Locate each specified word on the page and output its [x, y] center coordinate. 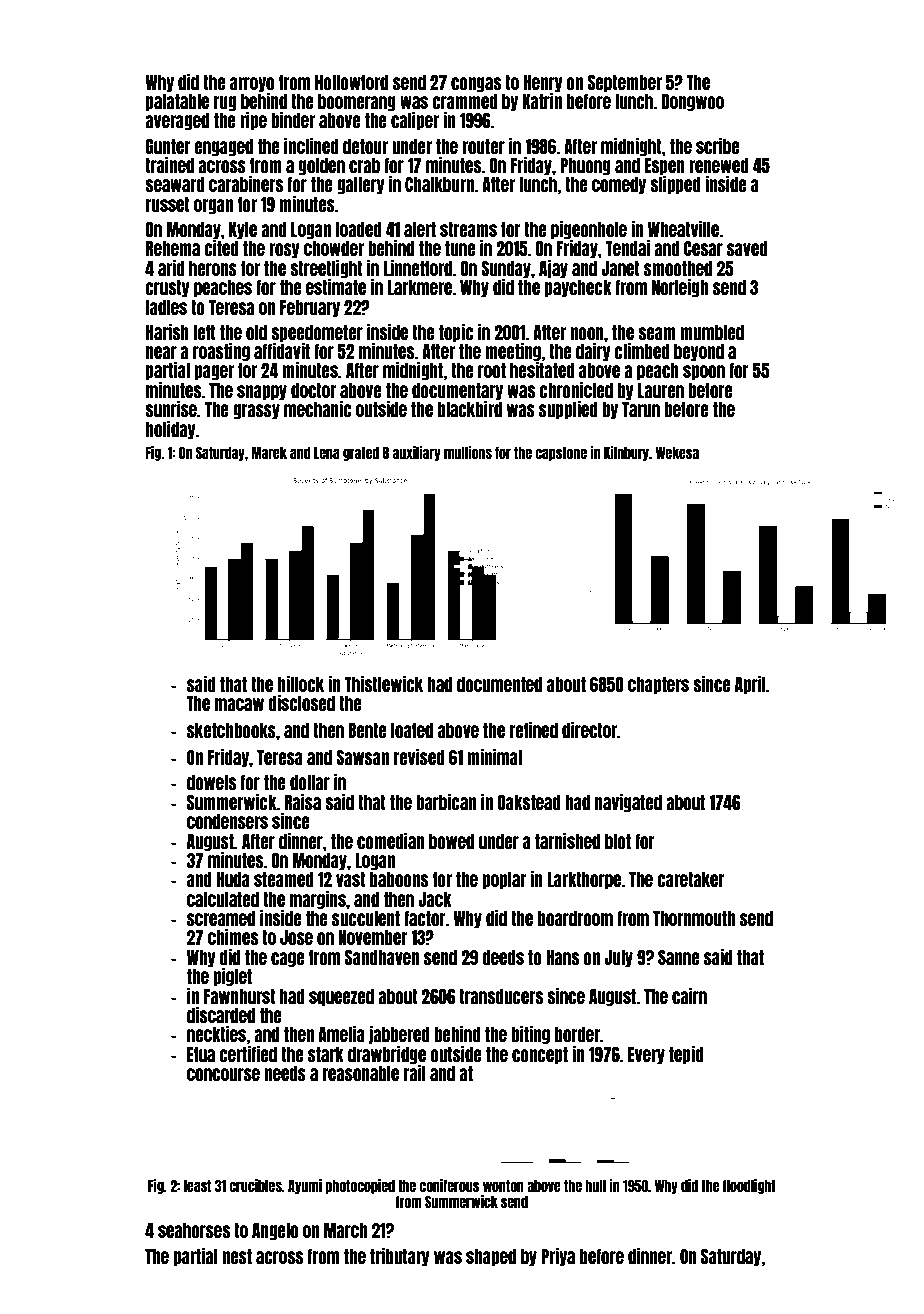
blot [618, 841]
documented [499, 684]
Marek [269, 453]
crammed [465, 101]
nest [237, 1256]
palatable [177, 102]
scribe [718, 146]
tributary [400, 1257]
